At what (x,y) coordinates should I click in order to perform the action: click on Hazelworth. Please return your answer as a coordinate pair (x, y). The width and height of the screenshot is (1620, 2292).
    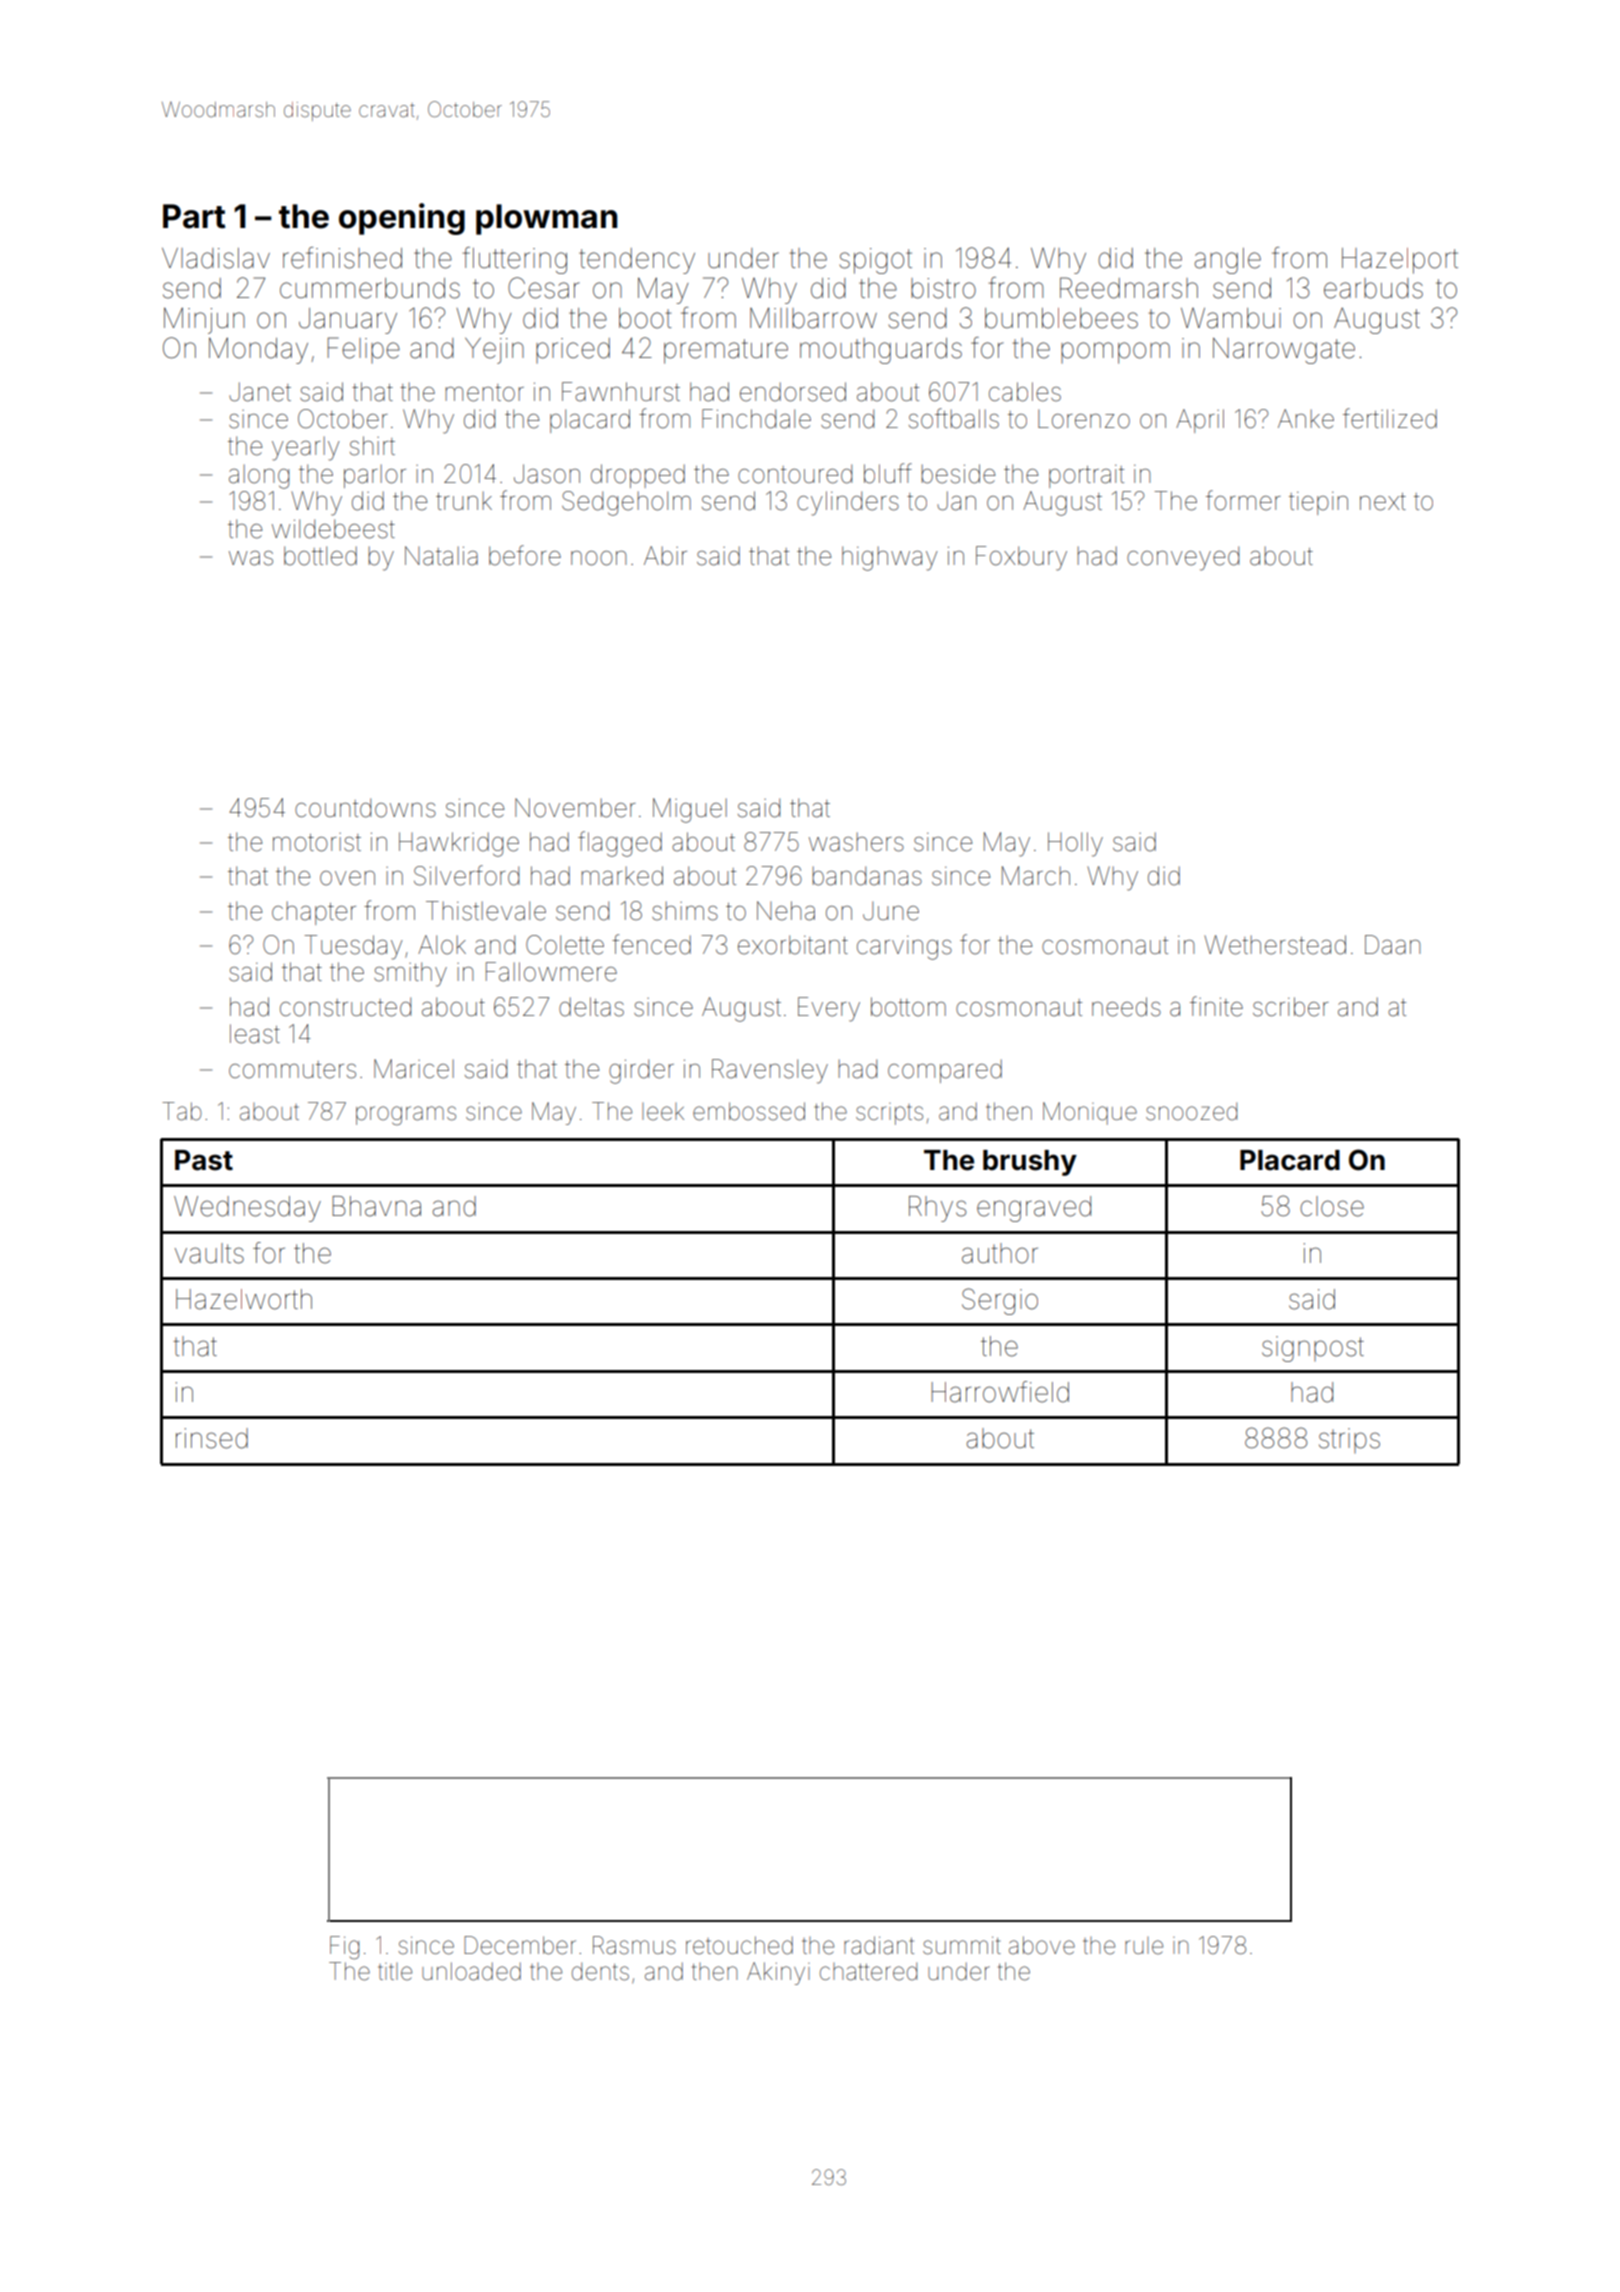
    Looking at the image, I should click on (244, 1299).
